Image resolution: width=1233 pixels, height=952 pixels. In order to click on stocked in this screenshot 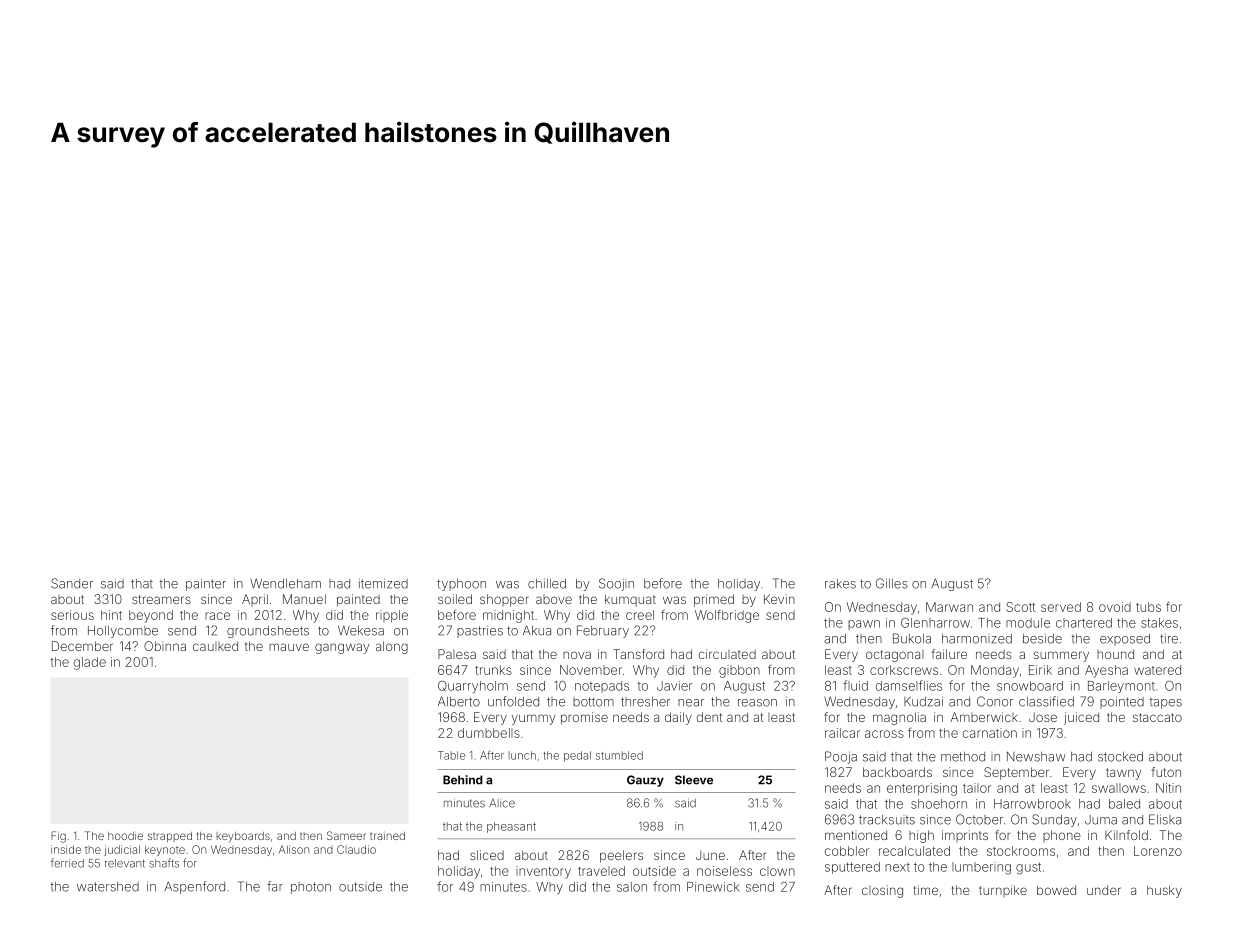, I will do `click(1120, 757)`.
